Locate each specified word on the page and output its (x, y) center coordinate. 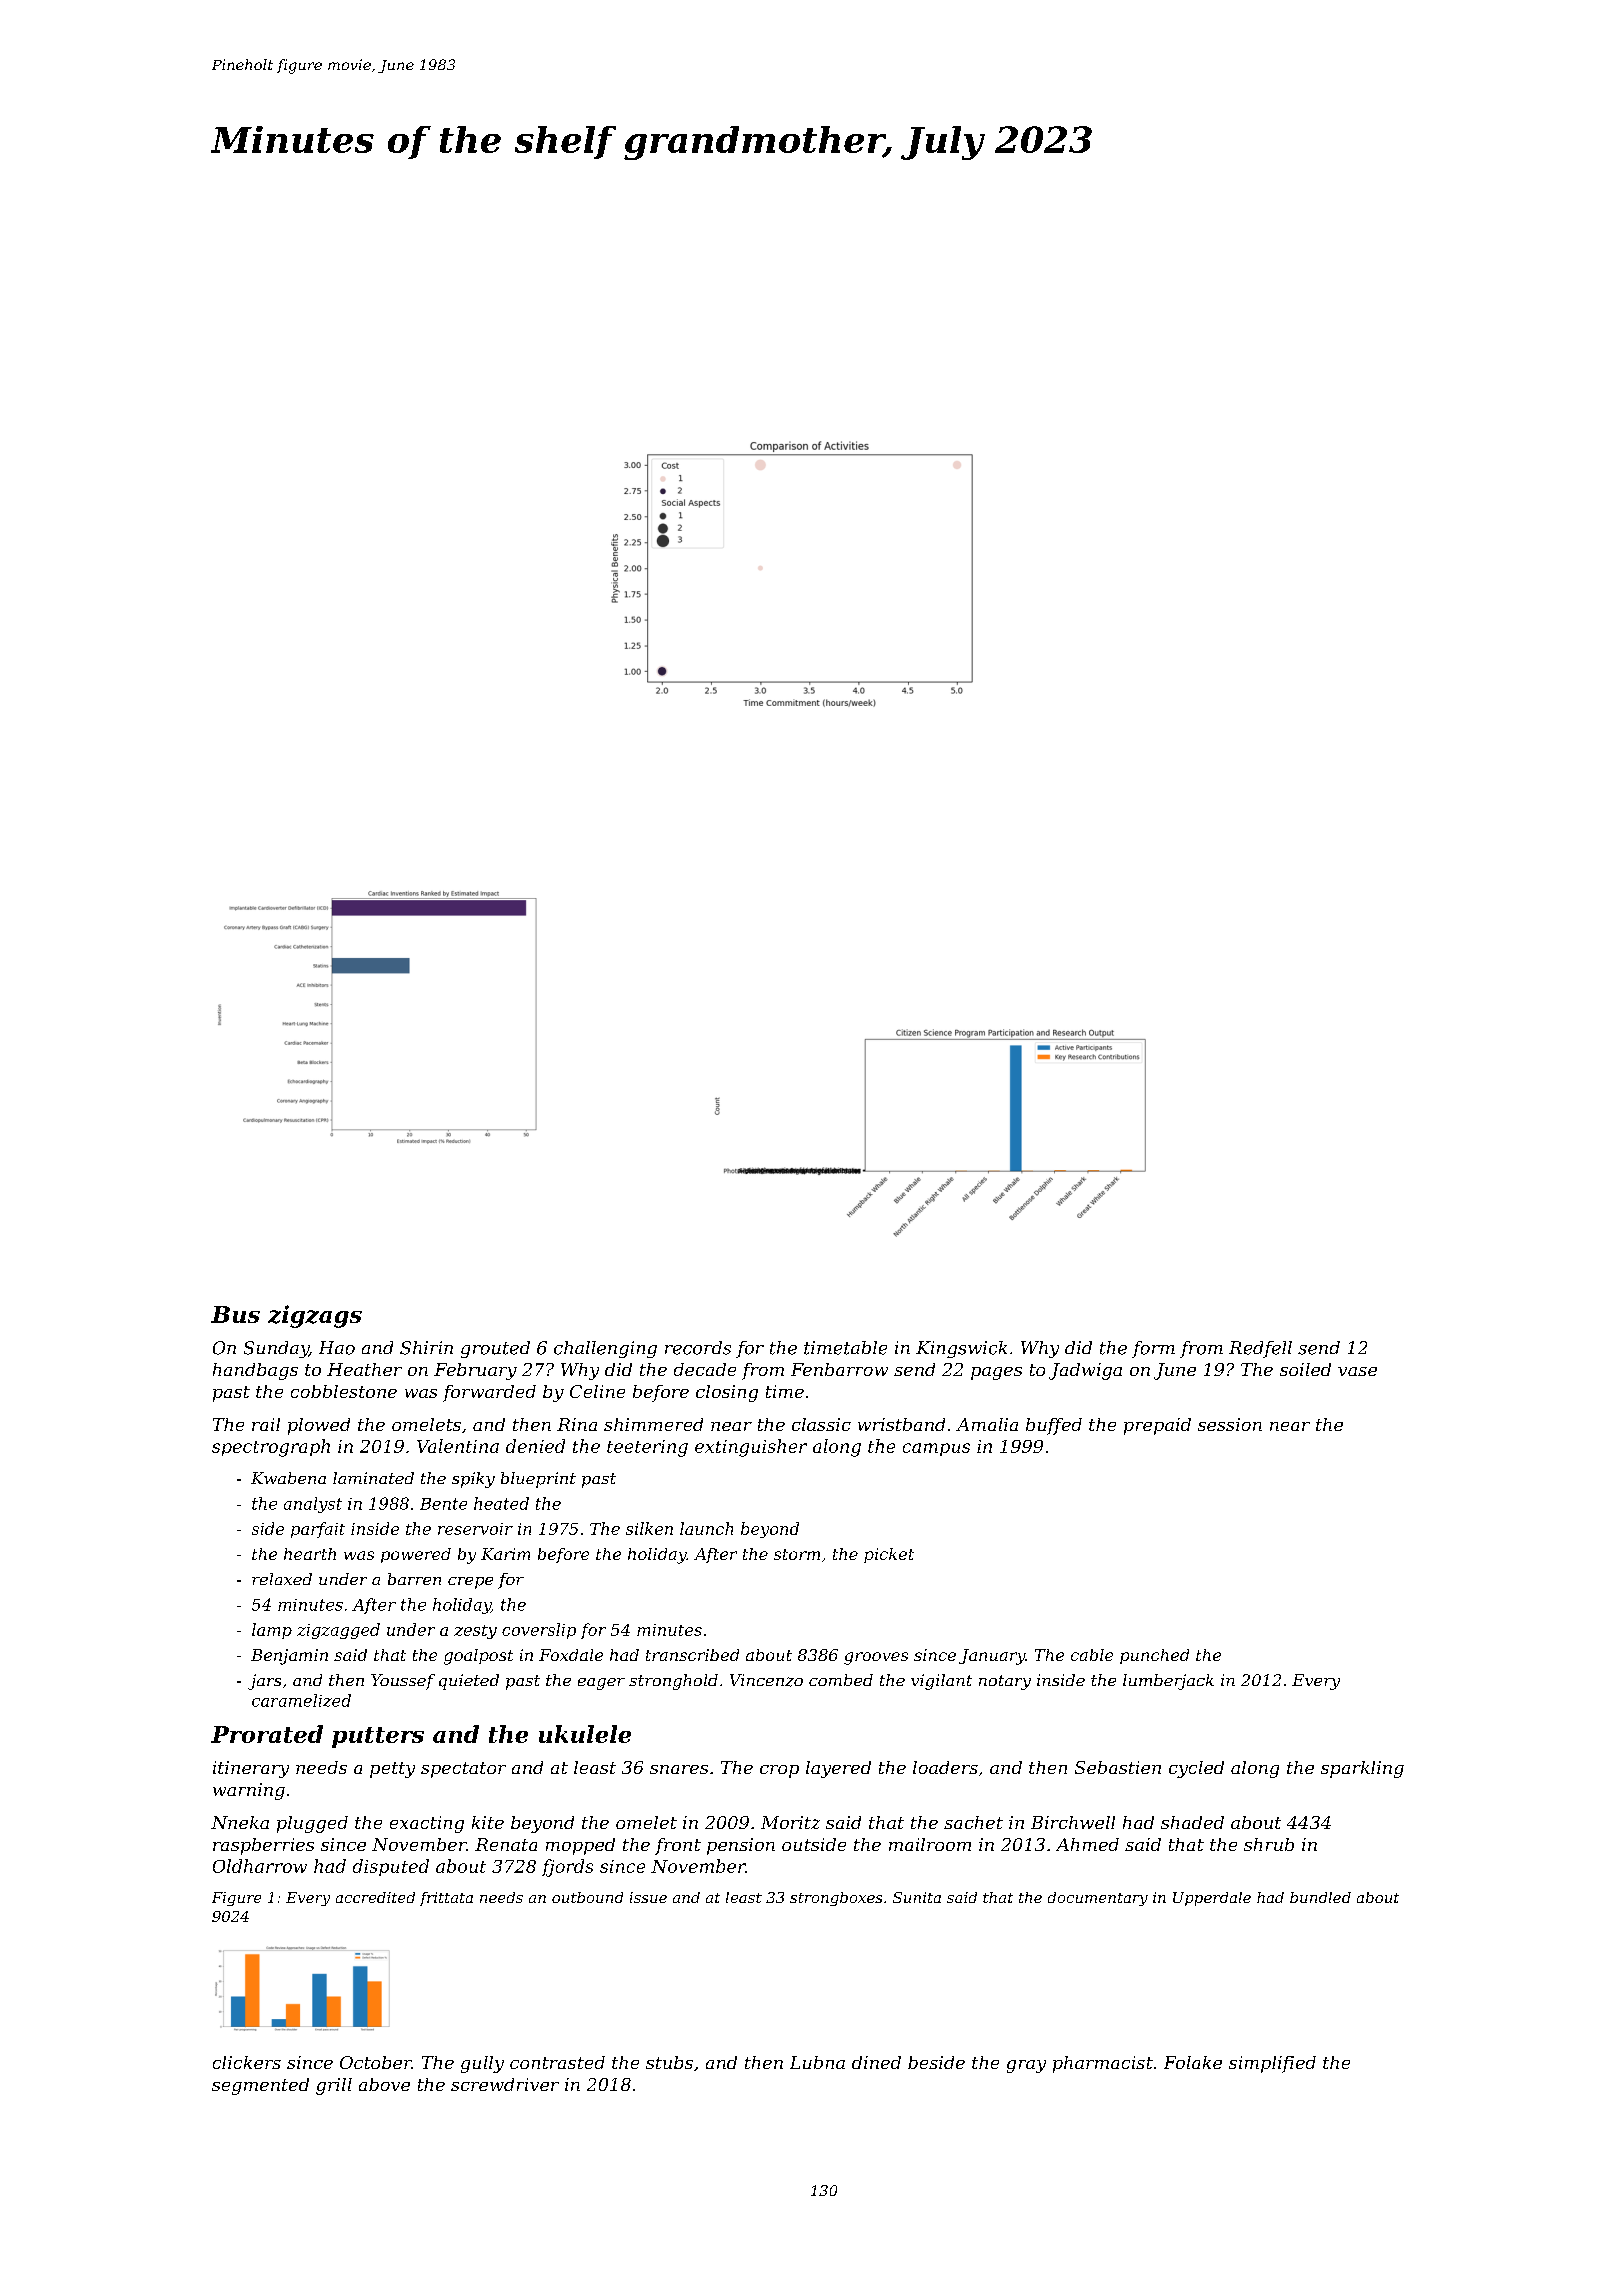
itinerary (251, 1769)
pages (996, 1373)
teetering (647, 1448)
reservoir (475, 1529)
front (678, 1846)
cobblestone (344, 1391)
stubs (669, 2062)
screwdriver (505, 2084)
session (1230, 1424)
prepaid (1157, 1426)
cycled (1196, 1769)
